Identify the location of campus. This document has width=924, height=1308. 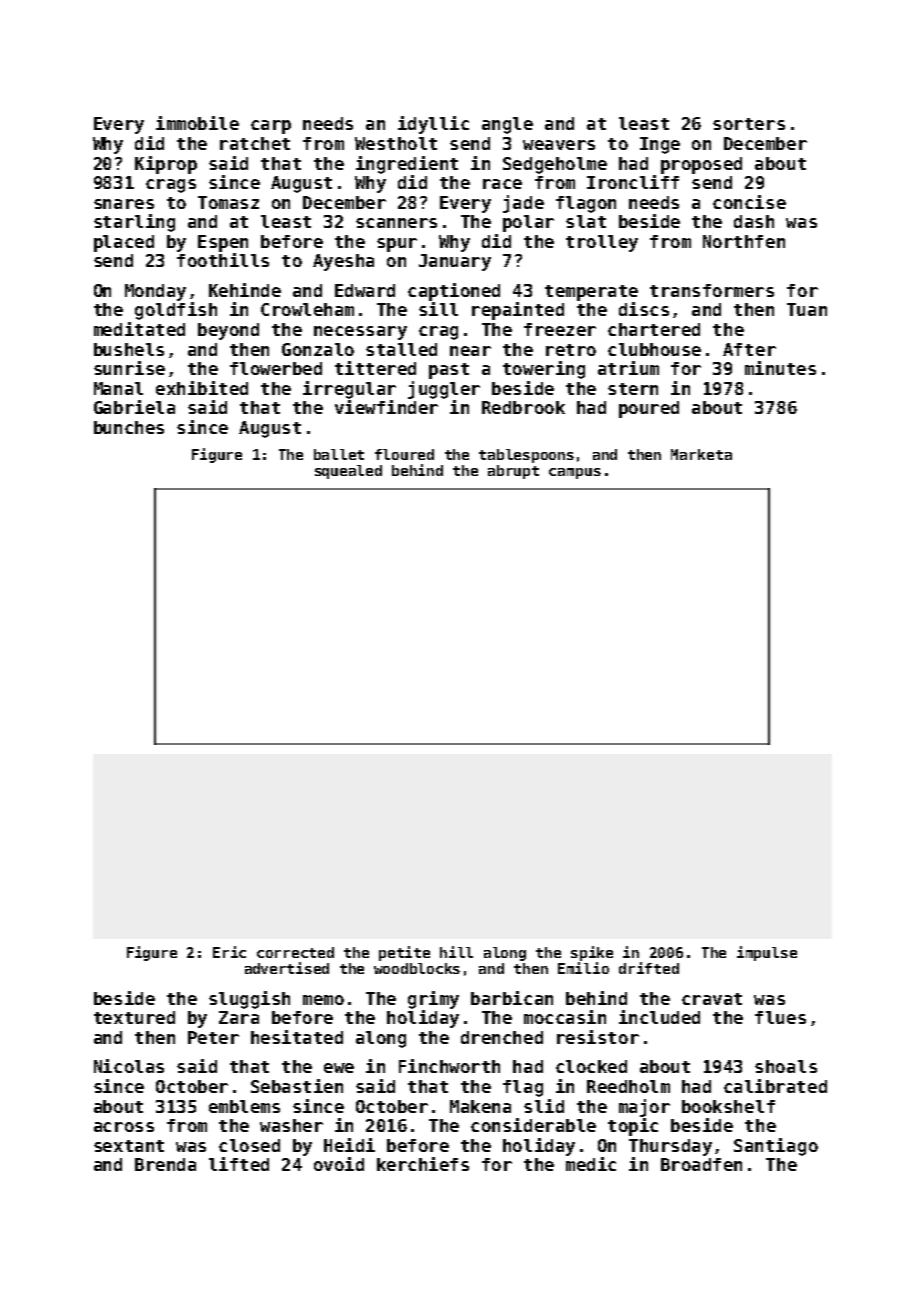
(575, 473).
